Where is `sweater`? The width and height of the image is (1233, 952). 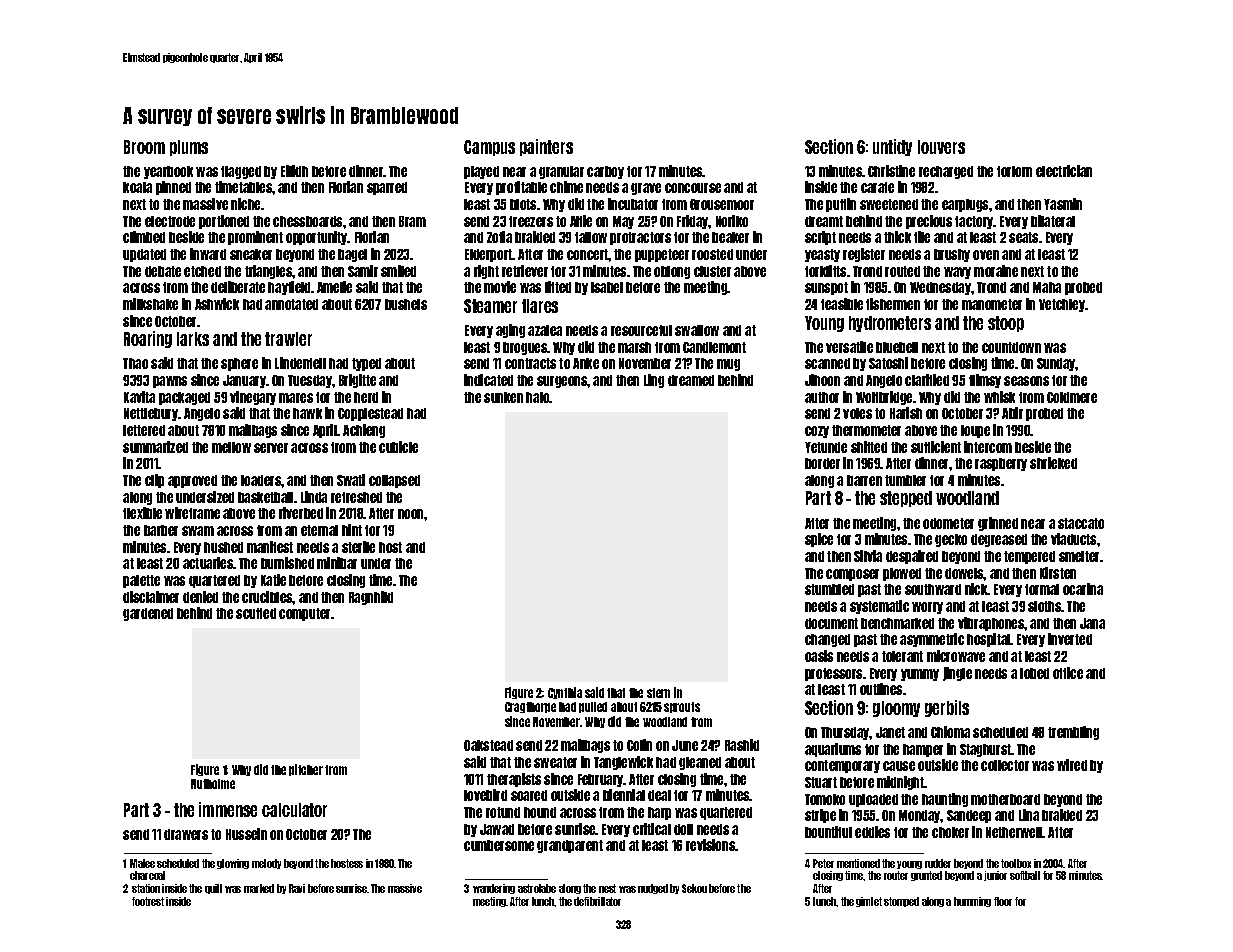
sweater is located at coordinates (555, 762).
